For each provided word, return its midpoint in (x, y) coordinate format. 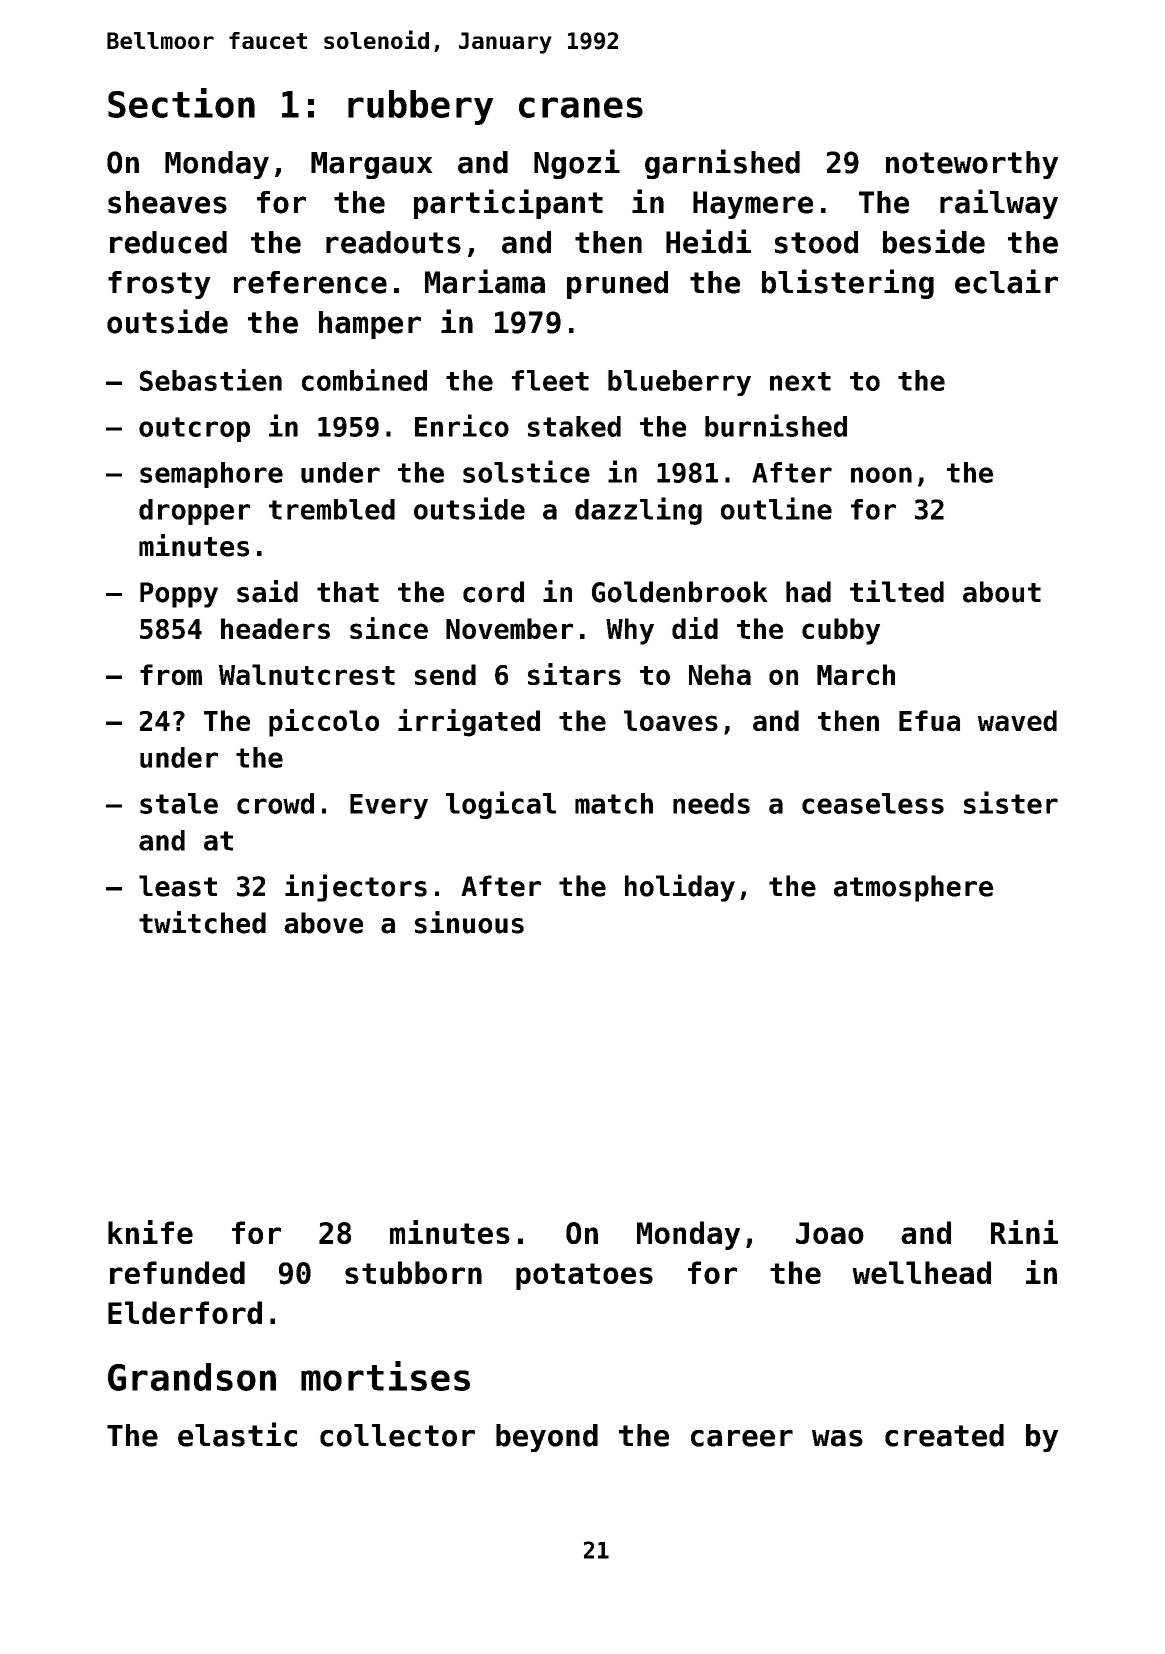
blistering (848, 284)
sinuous (469, 922)
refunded (177, 1272)
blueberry (679, 383)
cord (493, 592)
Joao (830, 1233)
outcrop (194, 429)
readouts (393, 242)
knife (150, 1232)
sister (1011, 802)
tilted (897, 591)
